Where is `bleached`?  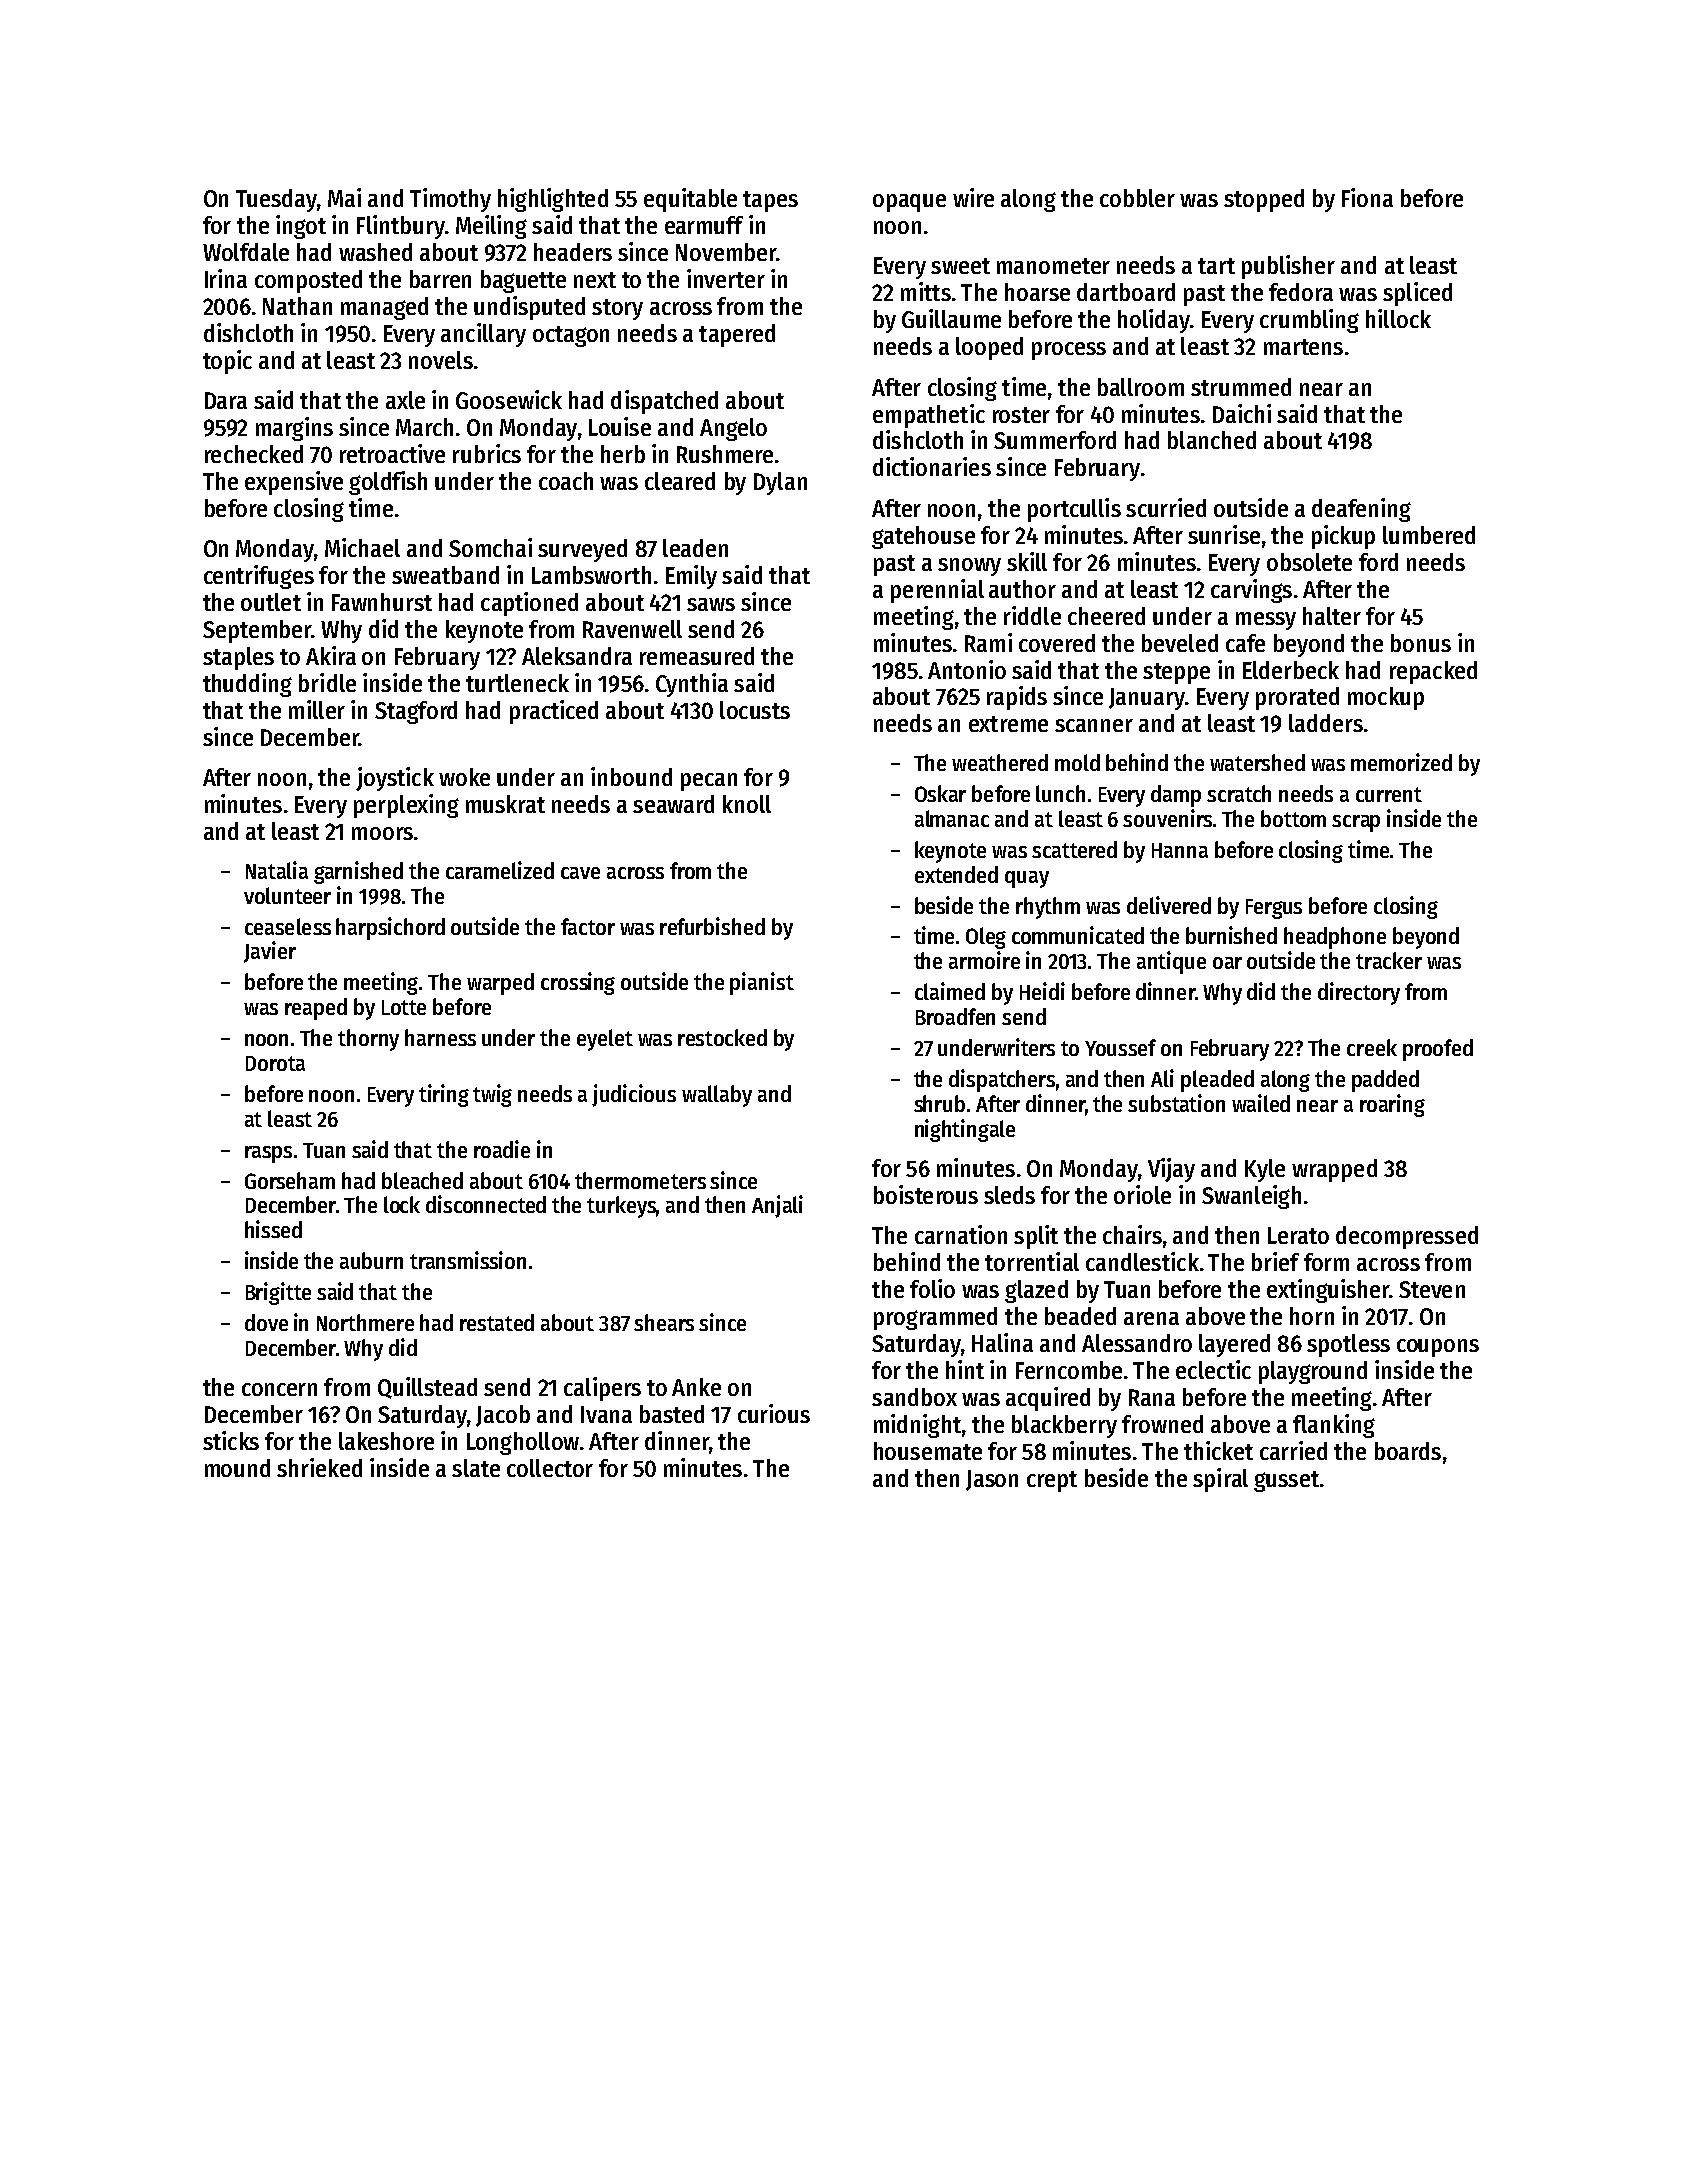
bleached is located at coordinates (422, 1180).
